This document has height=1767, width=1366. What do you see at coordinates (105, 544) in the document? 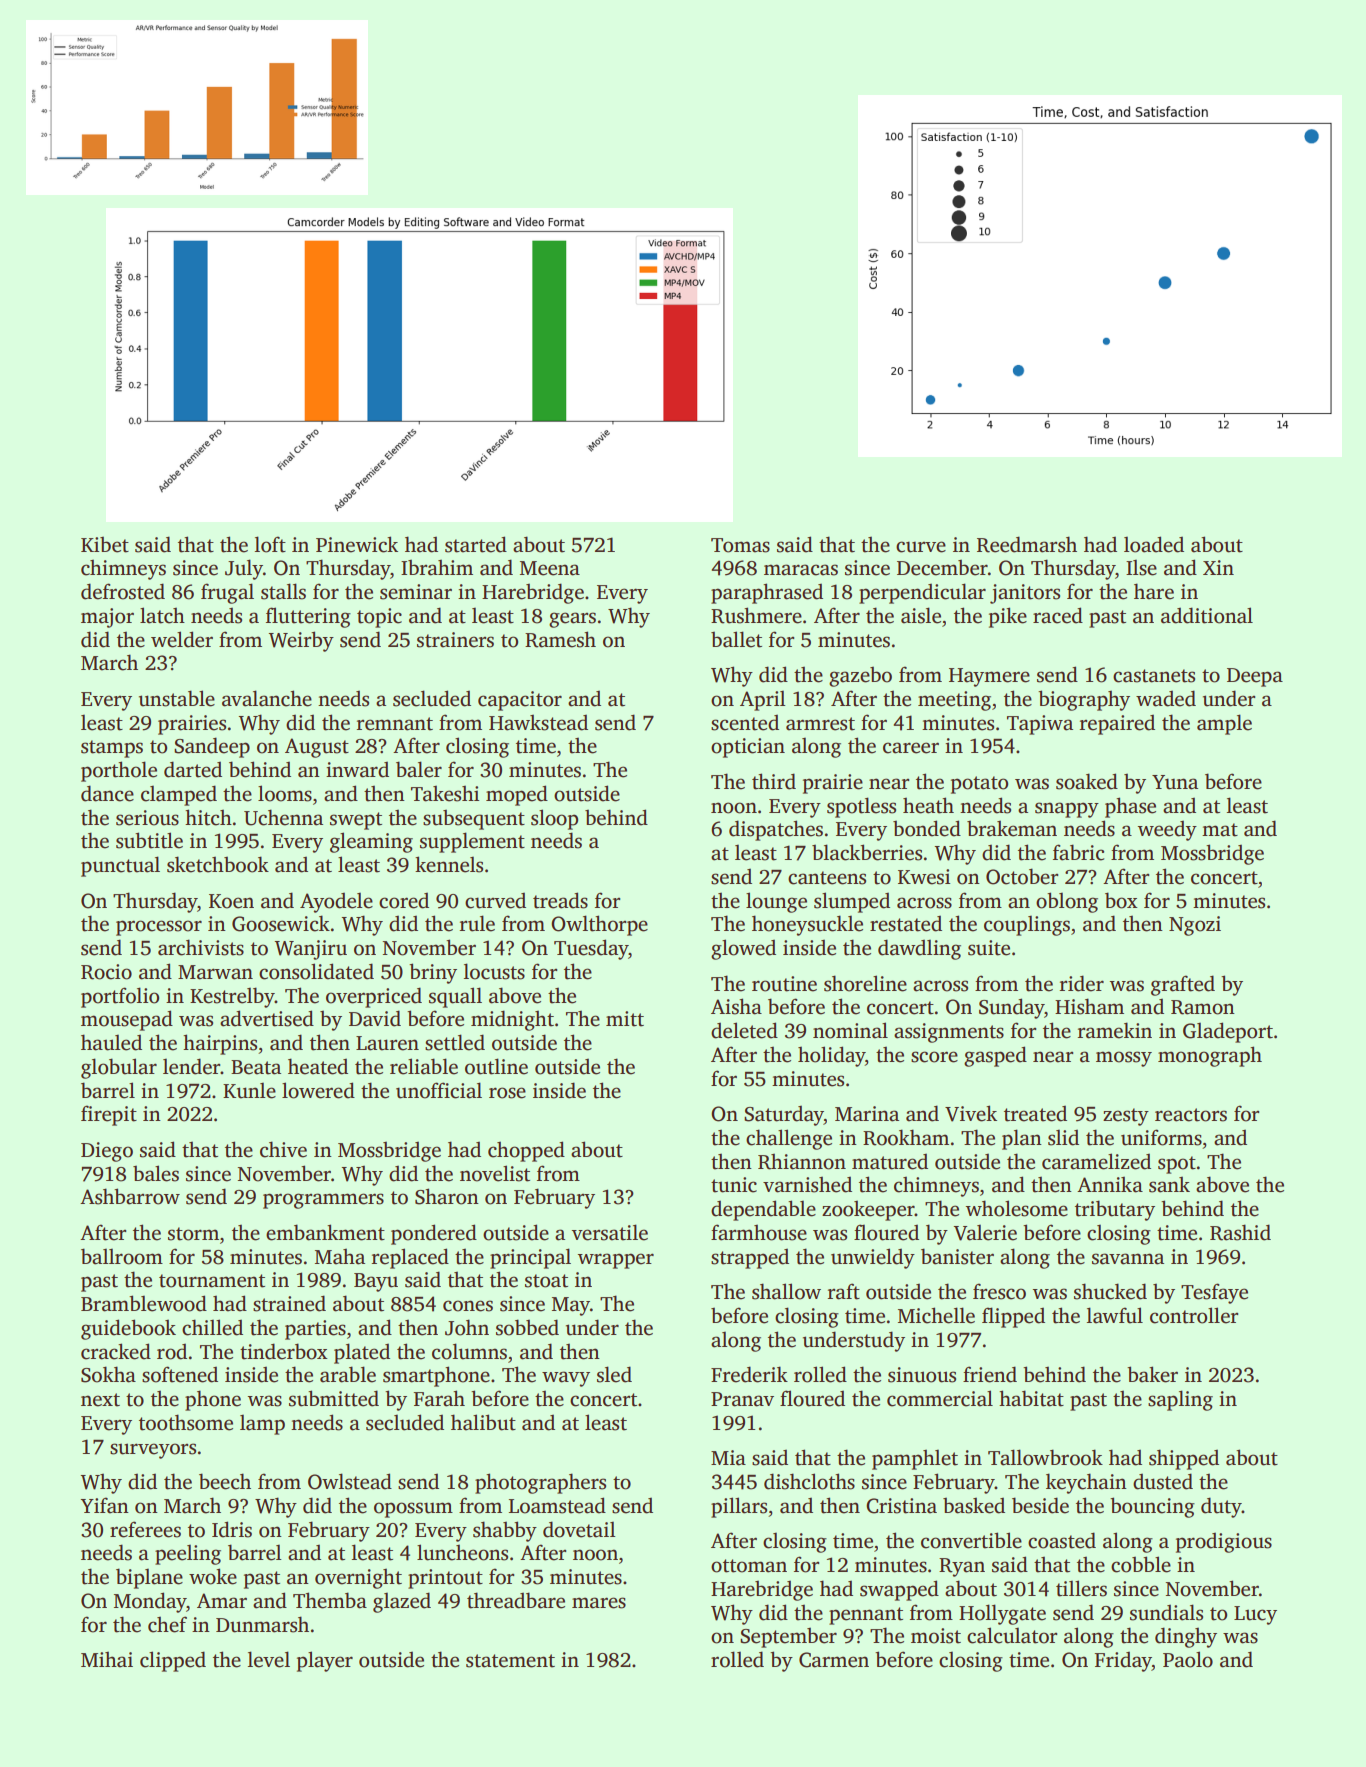
I see `Kibet` at bounding box center [105, 544].
